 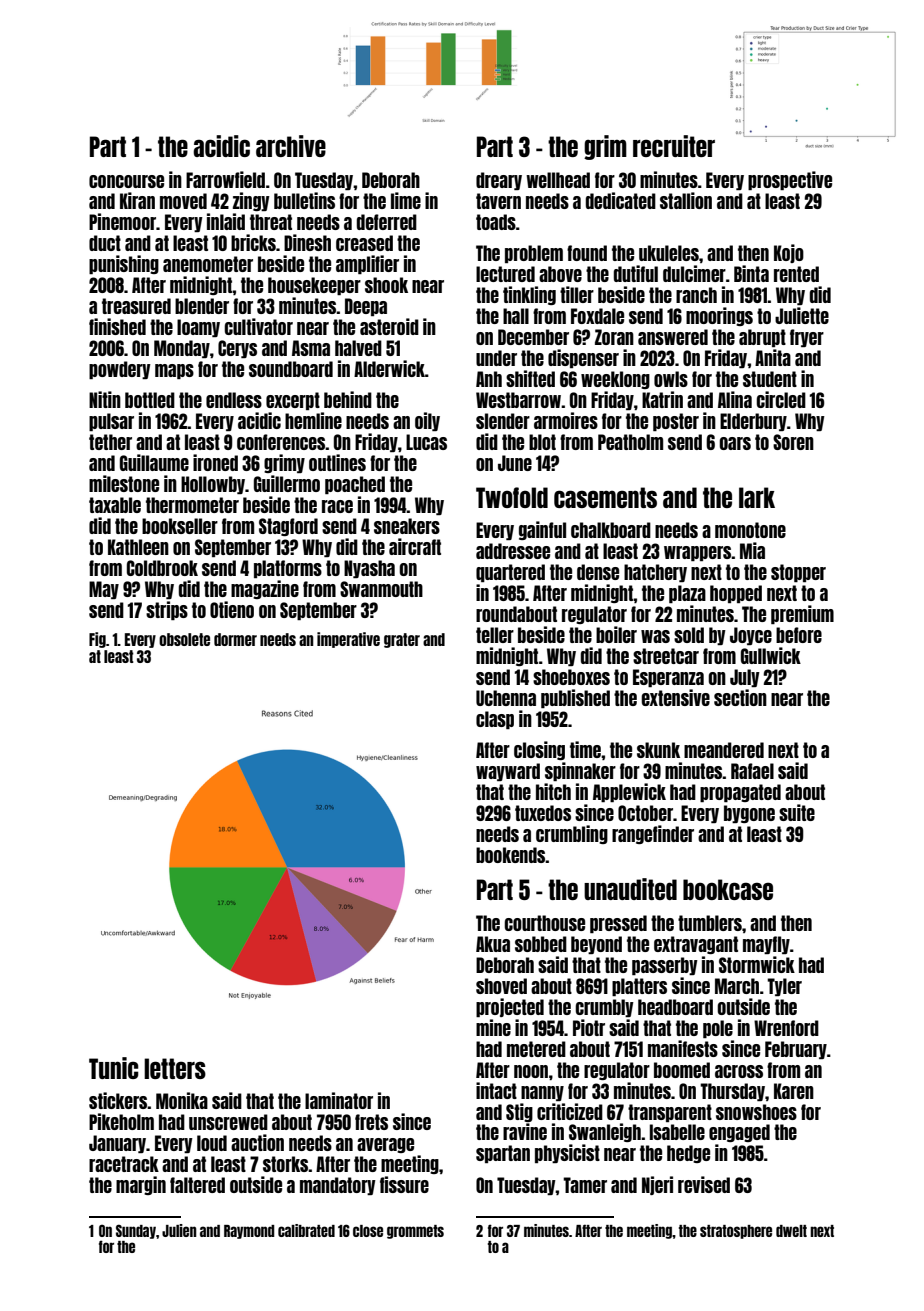 What do you see at coordinates (179, 1230) in the document?
I see `Julien` at bounding box center [179, 1230].
